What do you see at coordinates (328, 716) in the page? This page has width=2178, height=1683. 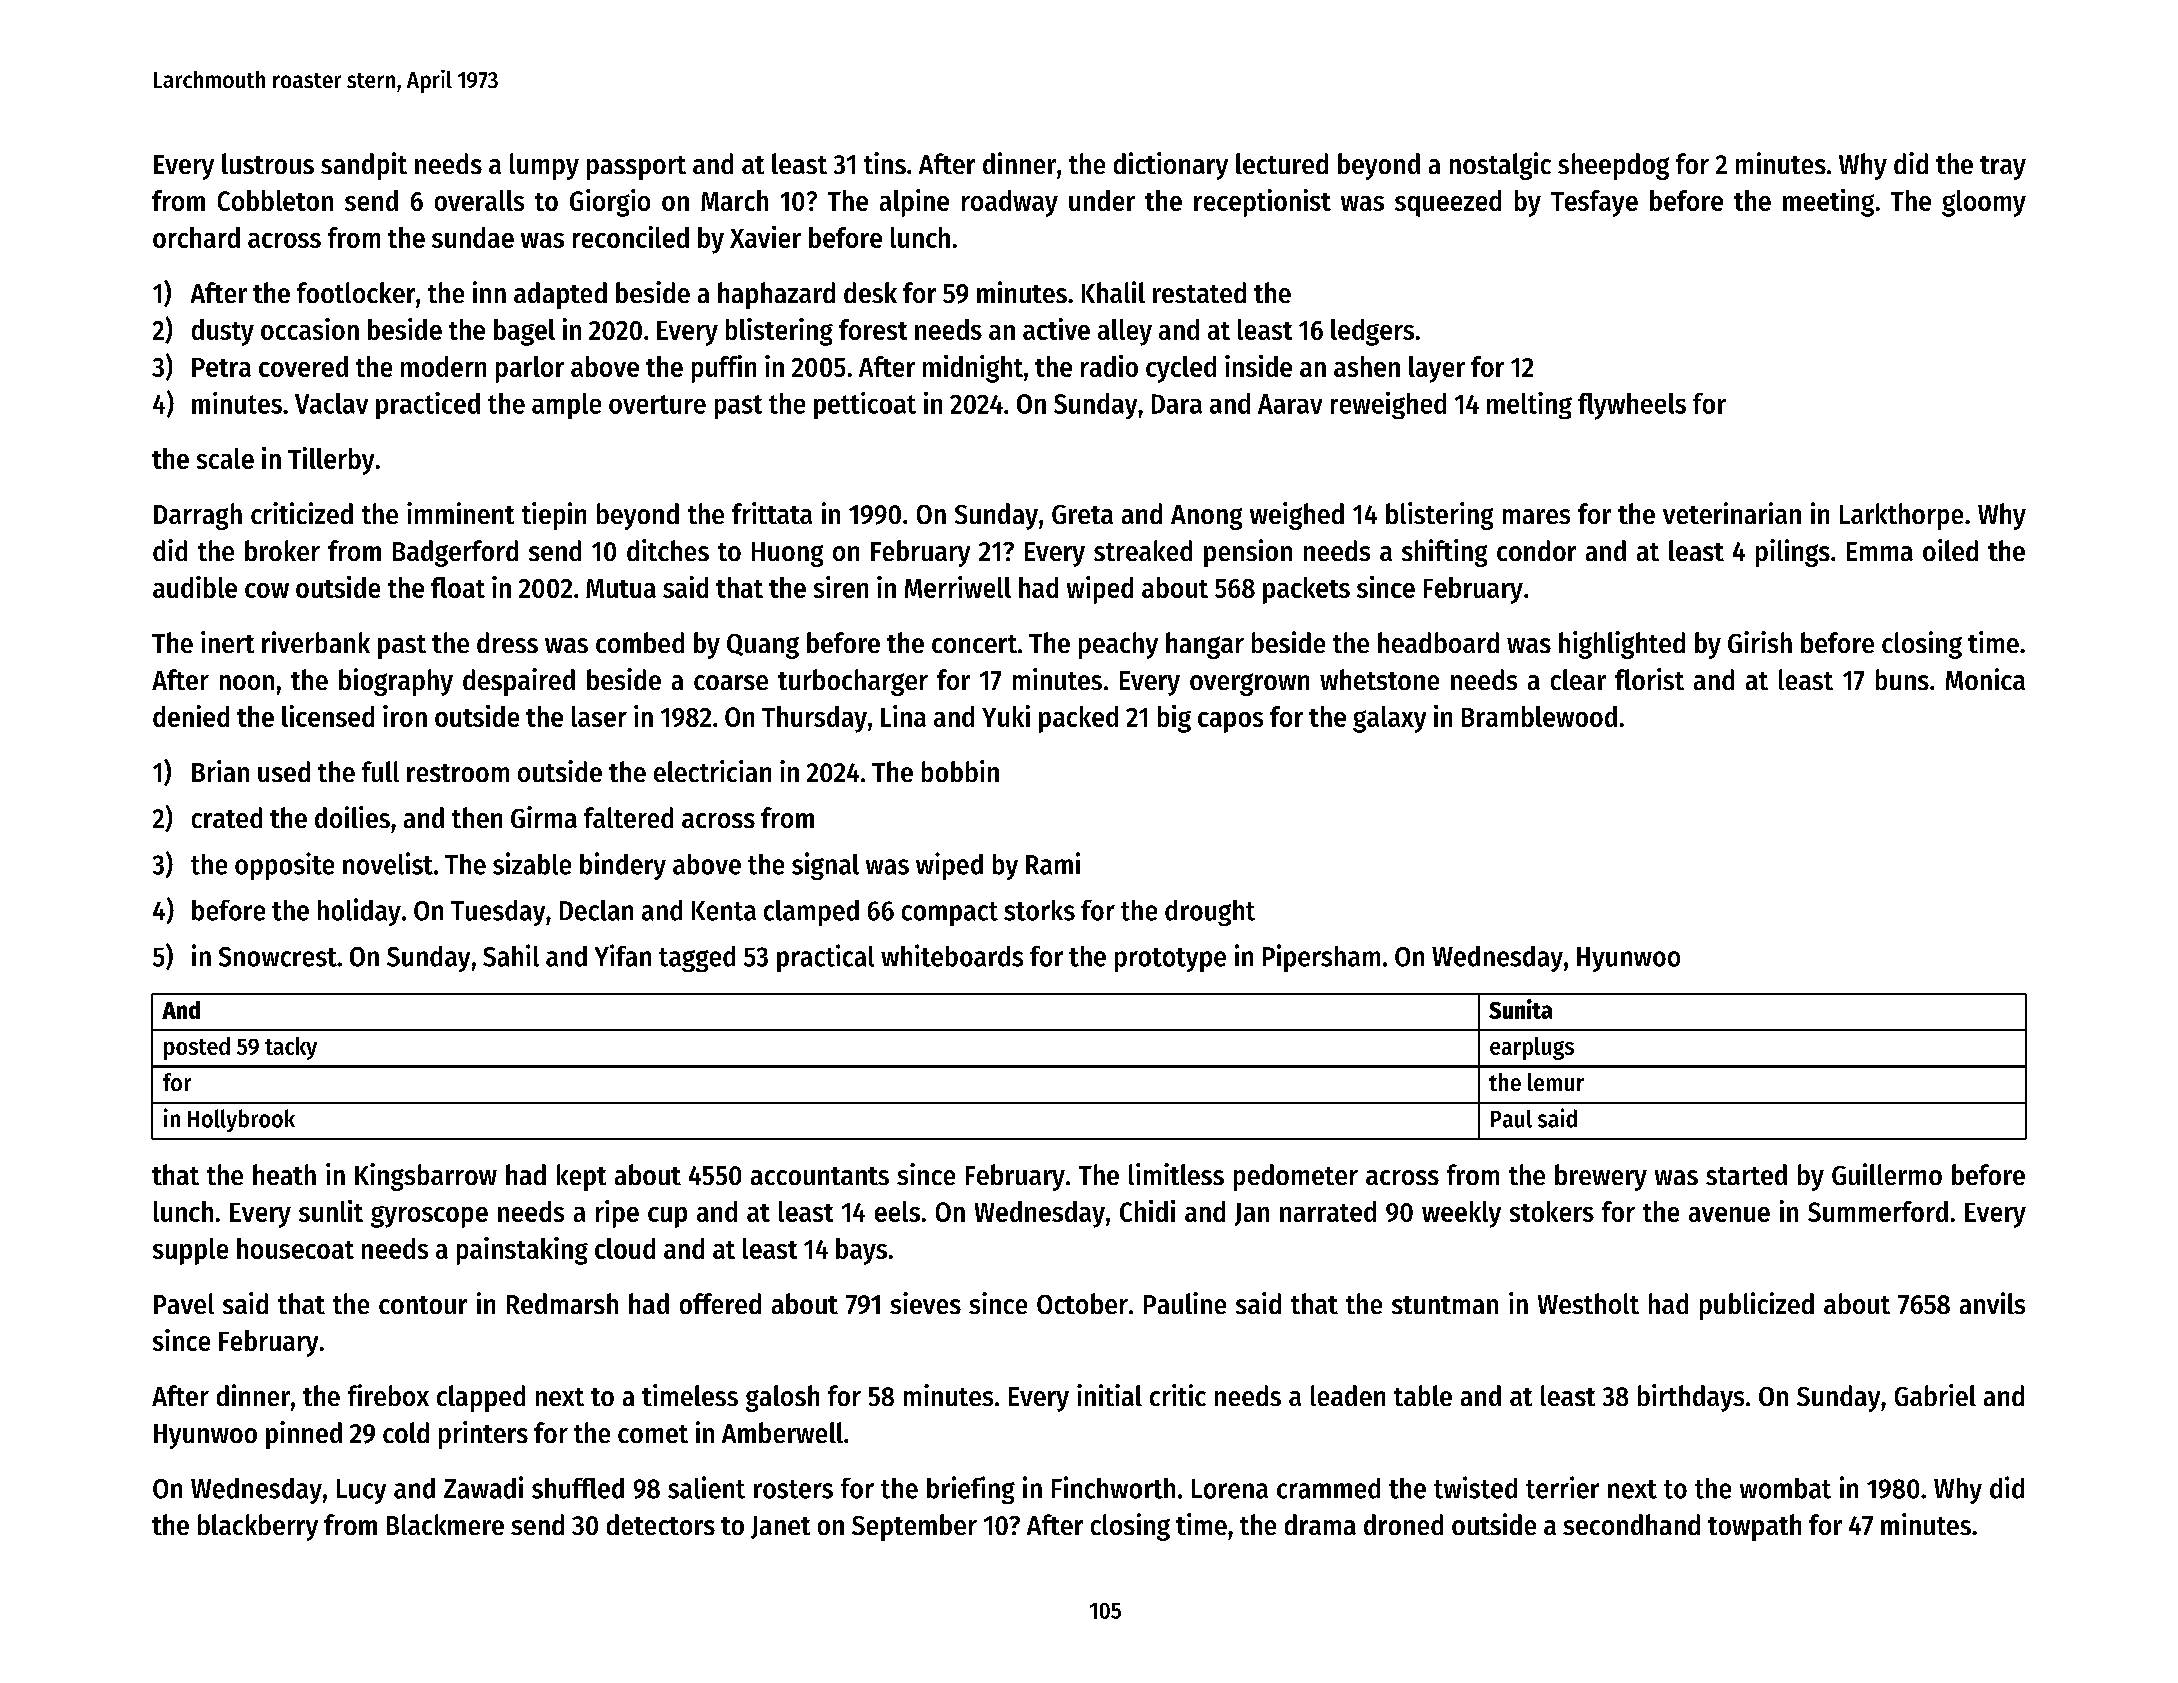 I see `licensed` at bounding box center [328, 716].
